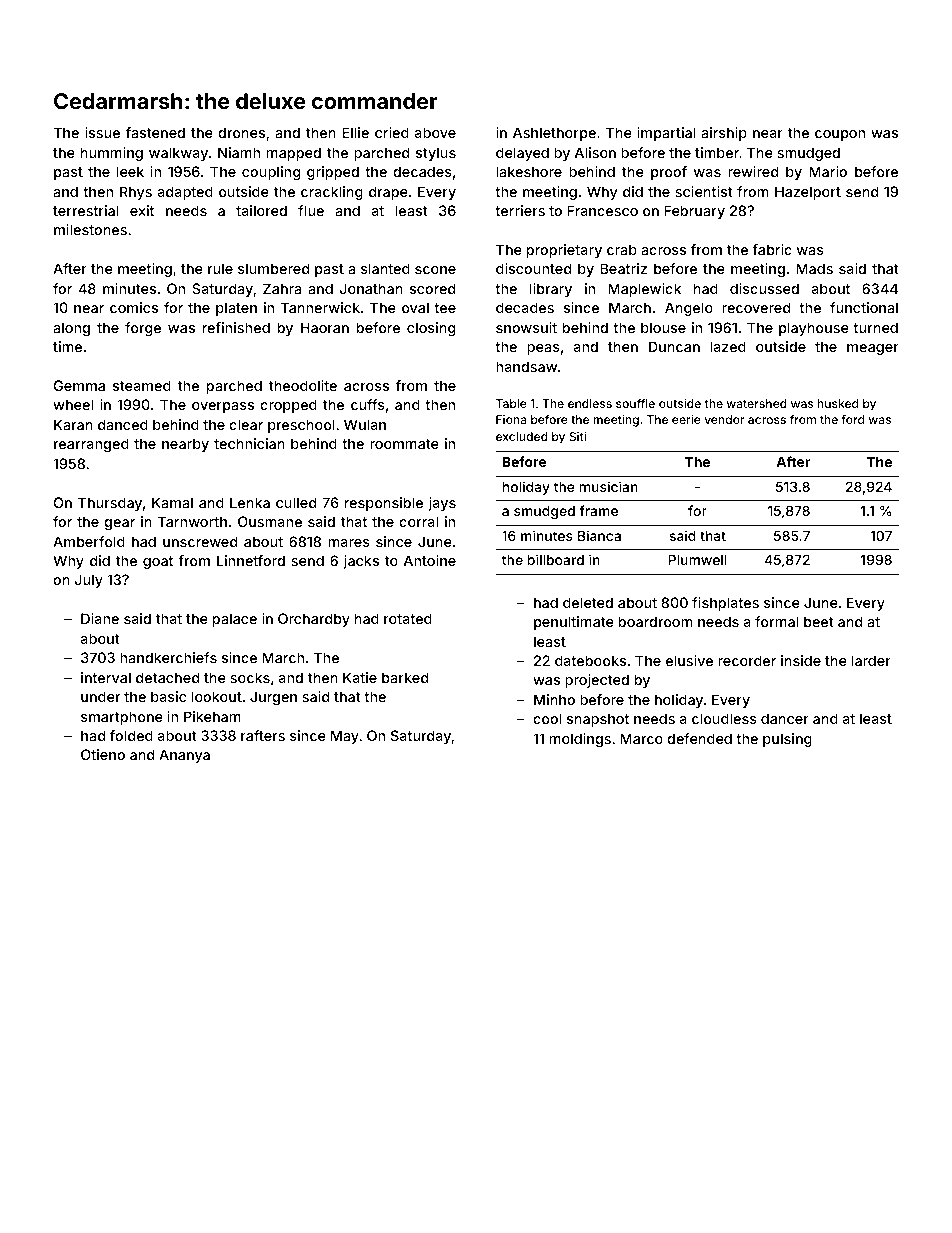  Describe the element at coordinates (556, 559) in the screenshot. I see `billboard` at that location.
